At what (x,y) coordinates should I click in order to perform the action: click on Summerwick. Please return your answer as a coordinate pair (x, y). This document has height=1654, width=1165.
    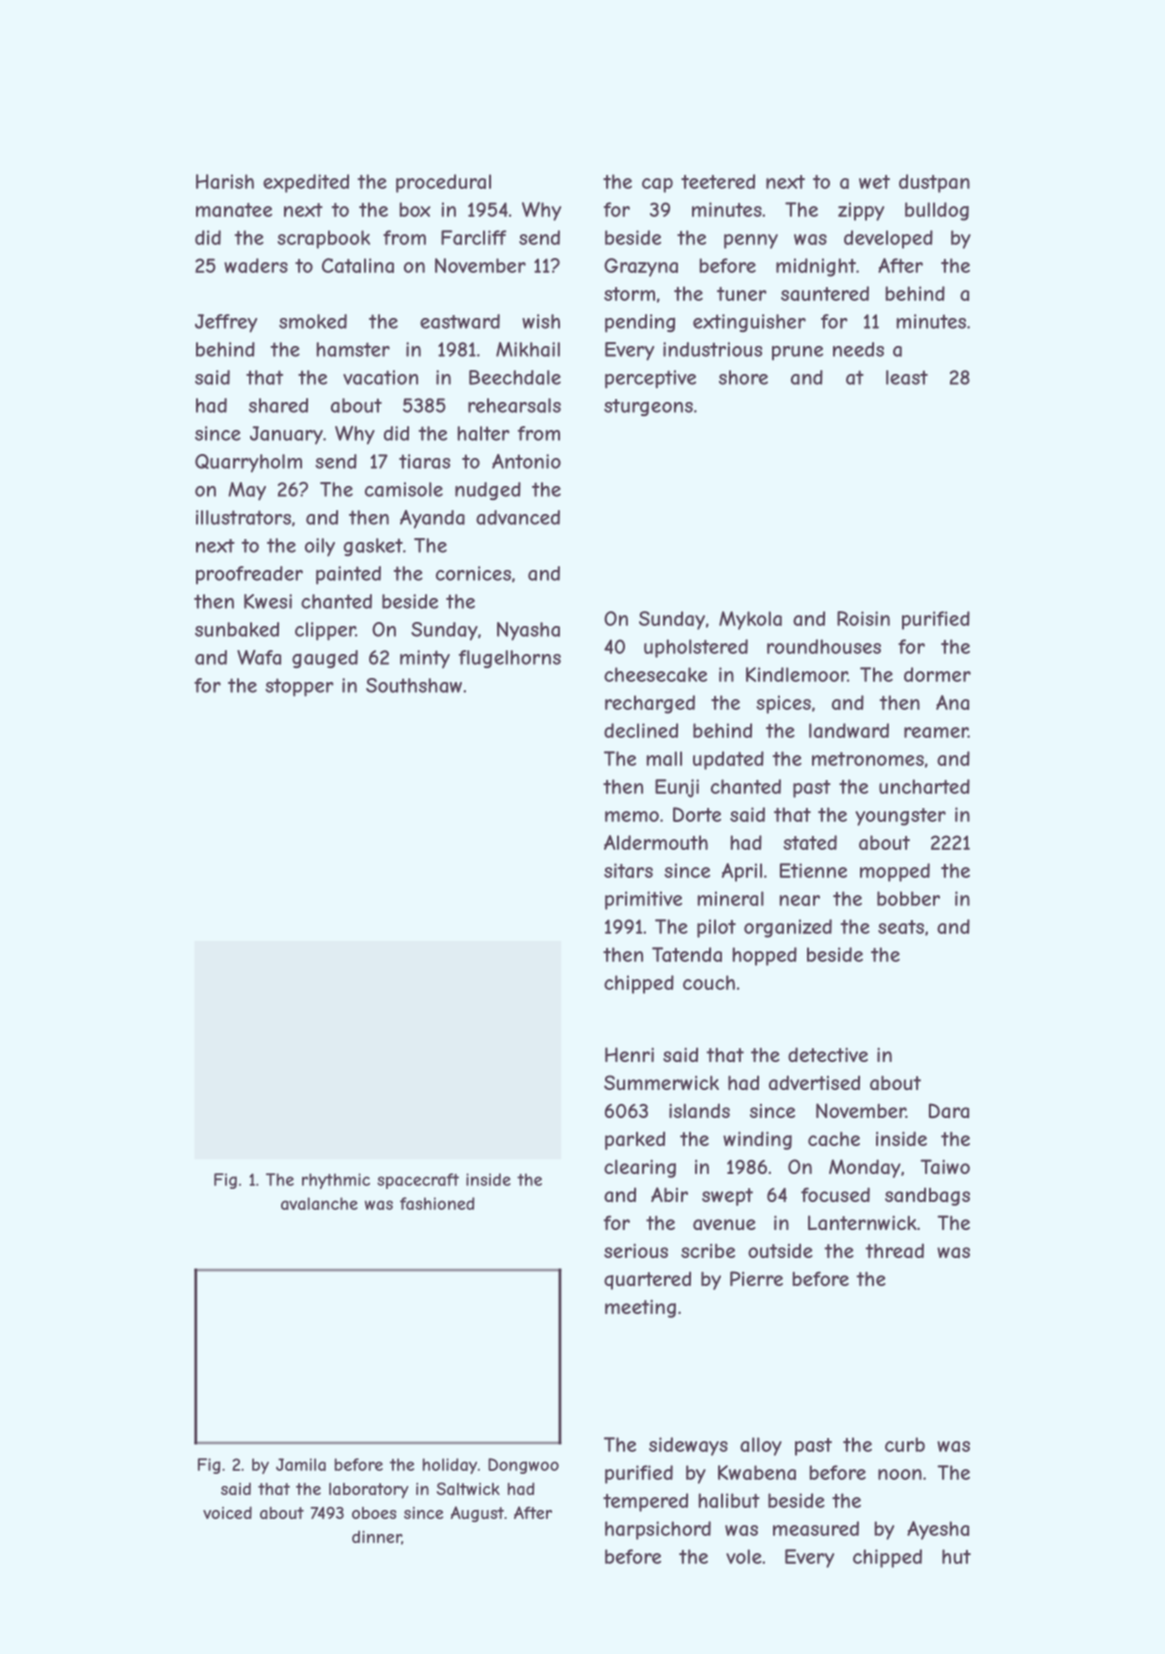
    Looking at the image, I should click on (661, 1082).
